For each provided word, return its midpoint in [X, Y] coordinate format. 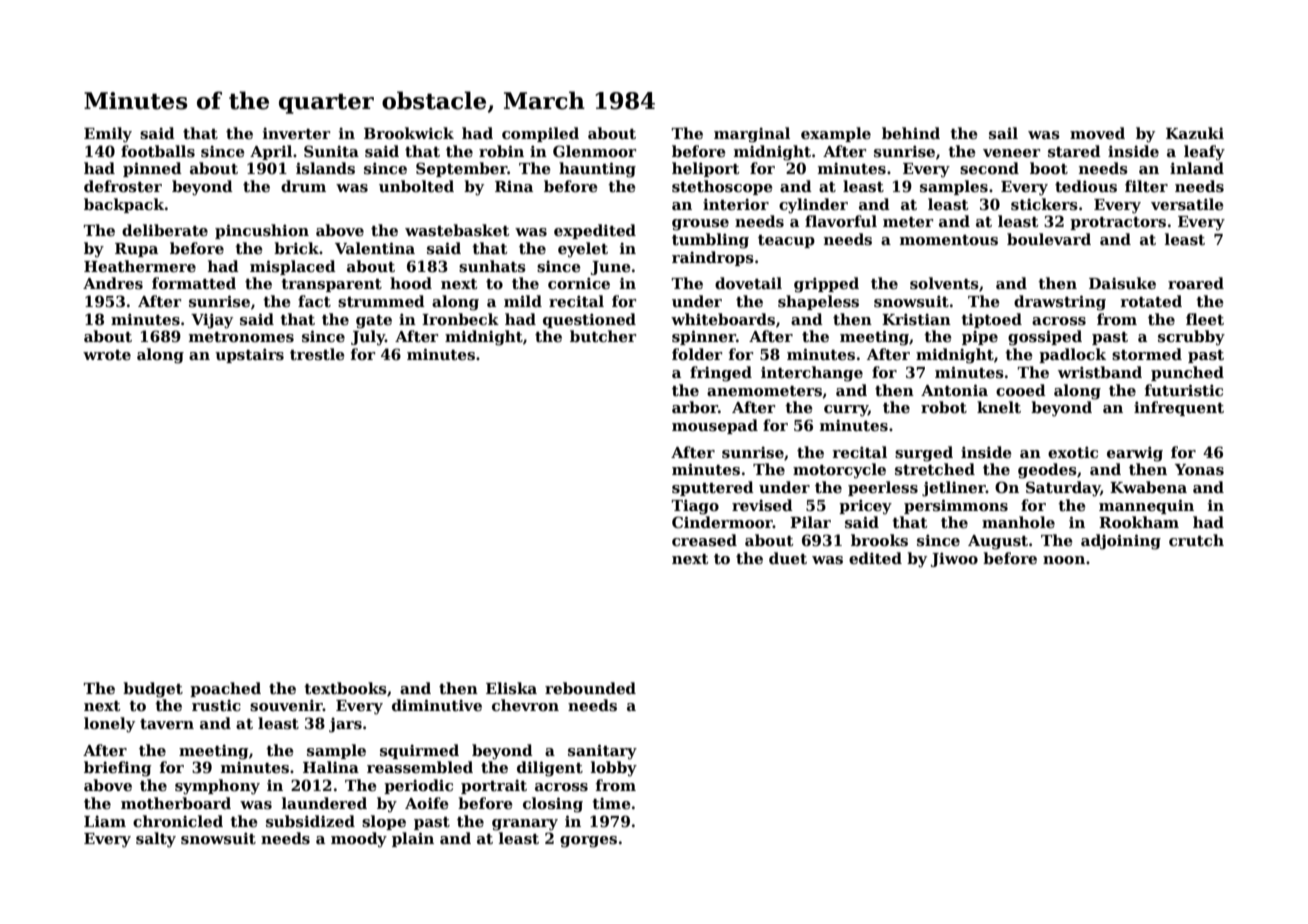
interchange [812, 374]
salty [156, 840]
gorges [588, 842]
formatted [194, 283]
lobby [614, 769]
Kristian [916, 319]
